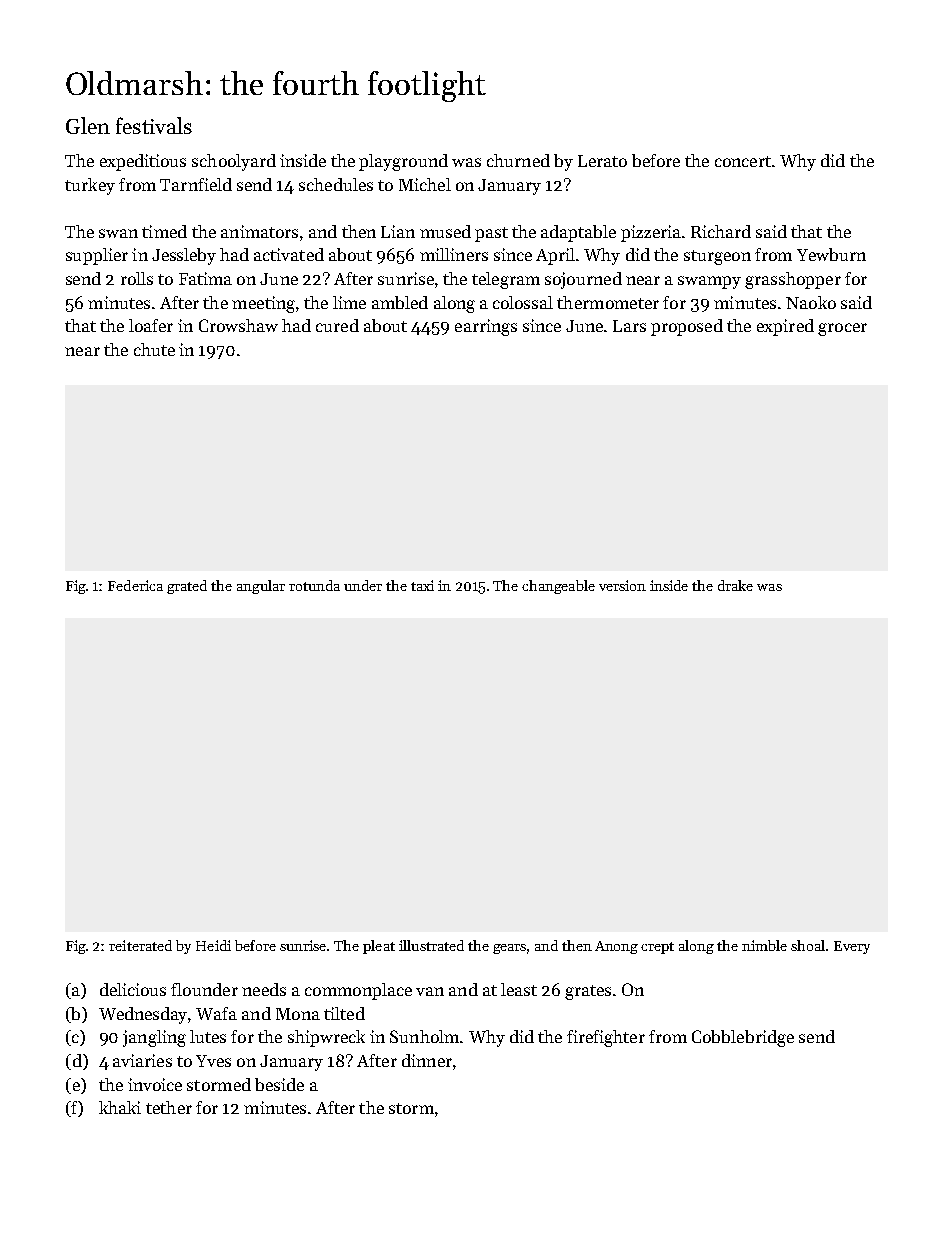 This document has height=1233, width=952. Describe the element at coordinates (558, 587) in the document. I see `changeable` at that location.
